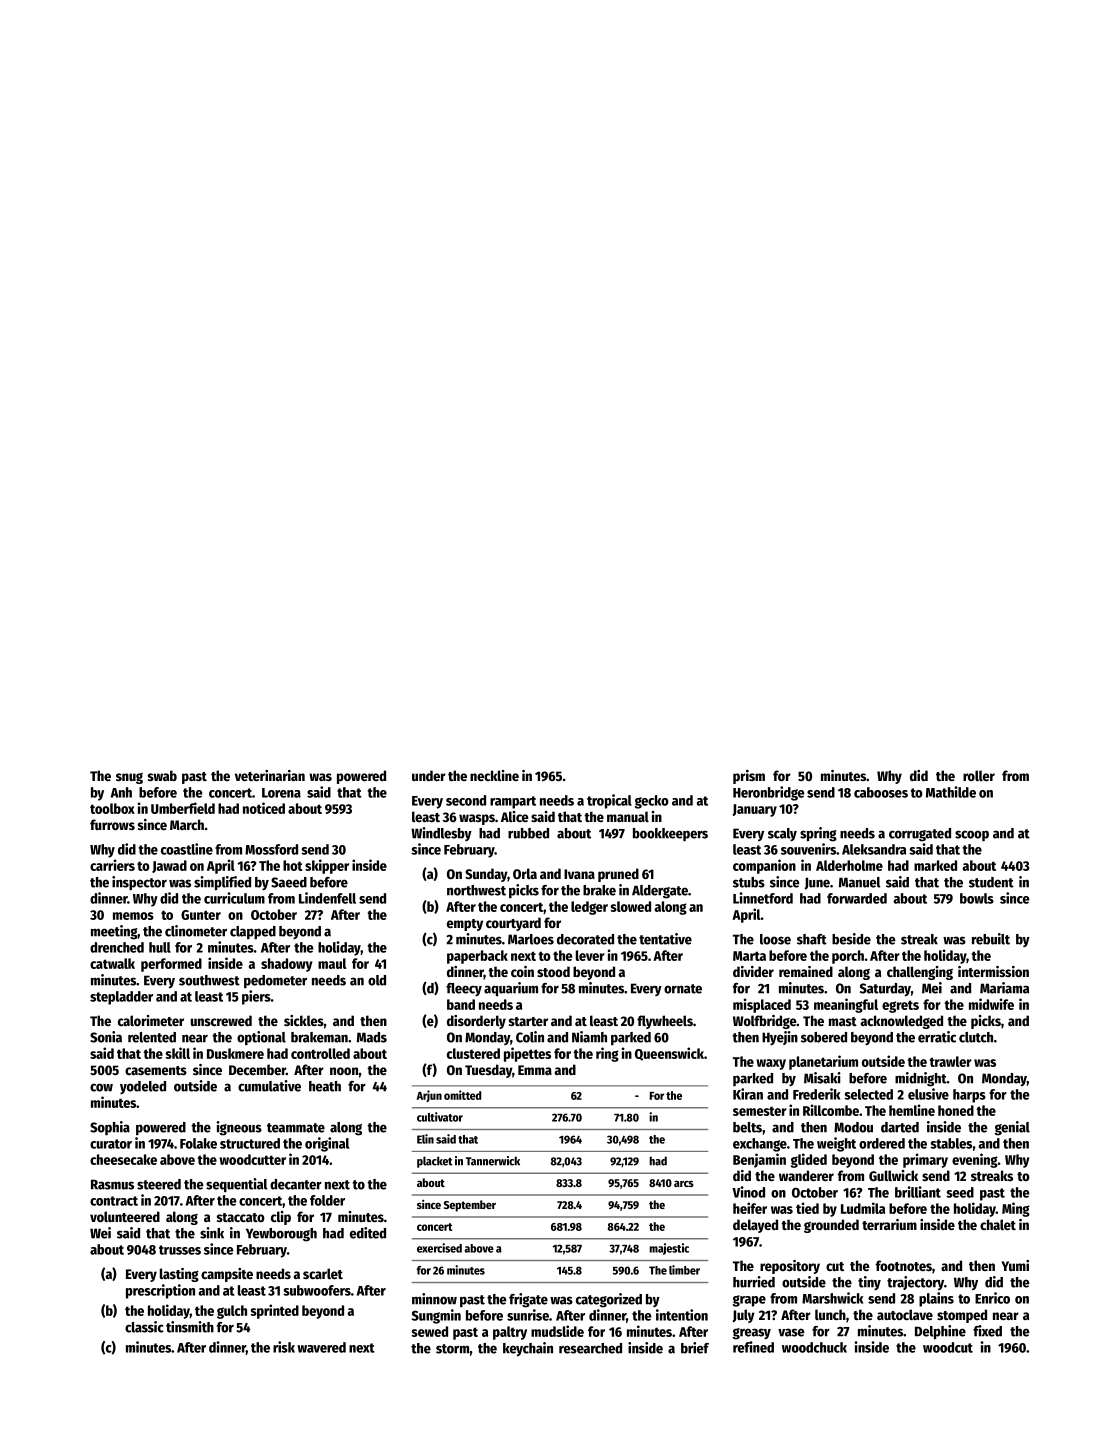 The height and width of the screenshot is (1449, 1120). What do you see at coordinates (494, 775) in the screenshot?
I see `neckline` at bounding box center [494, 775].
